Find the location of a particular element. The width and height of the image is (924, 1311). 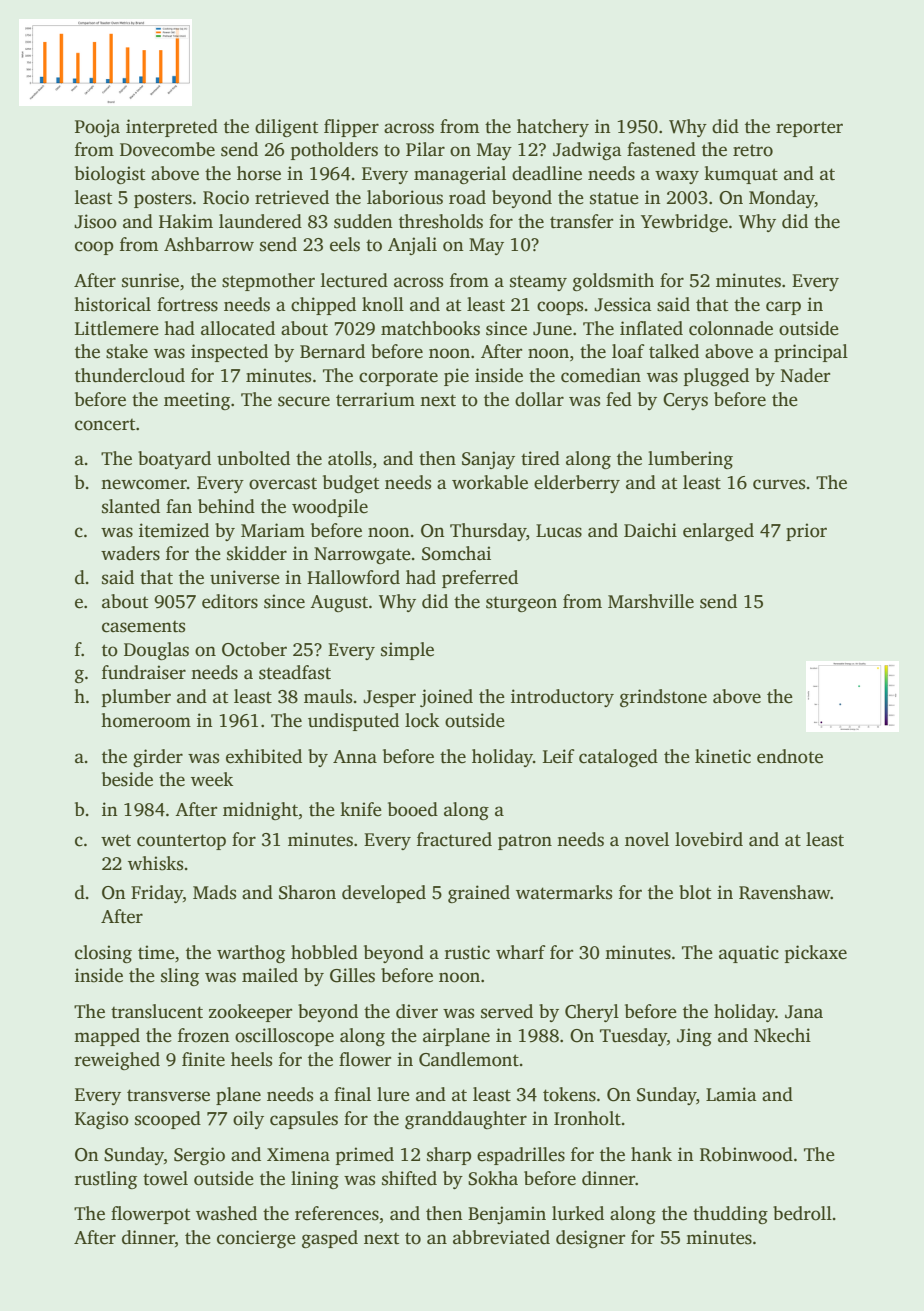

simple is located at coordinates (407, 651).
